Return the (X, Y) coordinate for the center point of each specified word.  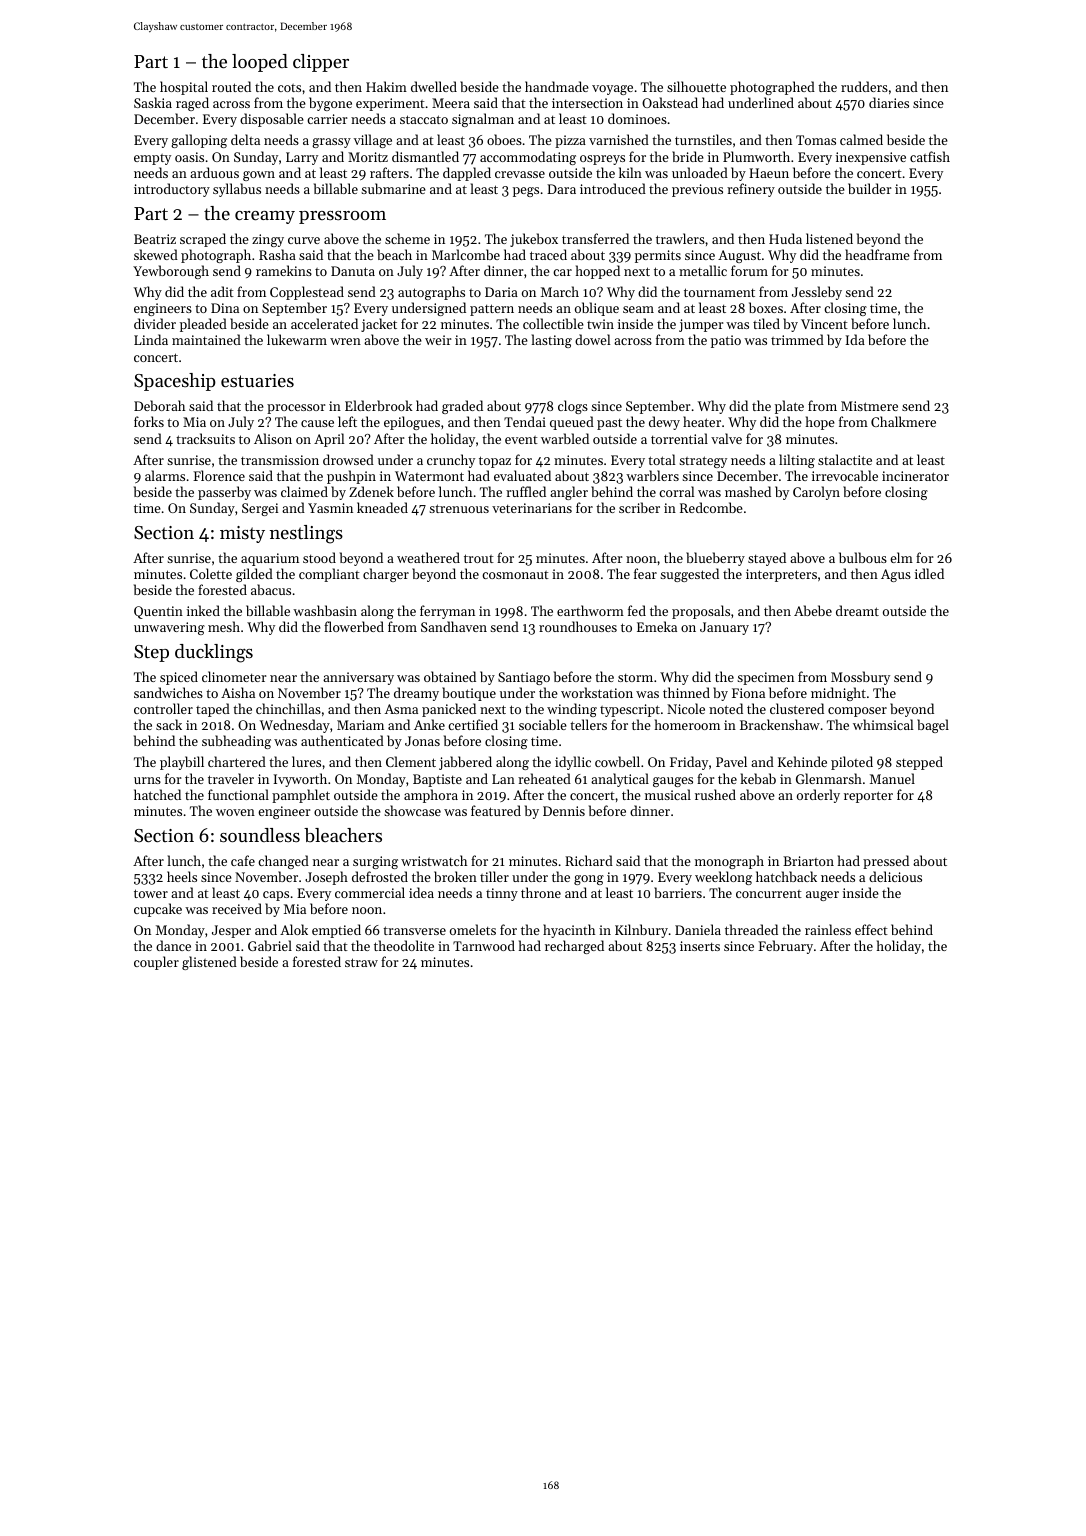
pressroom (342, 217)
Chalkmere (903, 421)
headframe (877, 254)
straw (361, 962)
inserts (700, 946)
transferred (595, 238)
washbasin (325, 610)
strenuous (459, 508)
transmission (280, 460)
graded (462, 407)
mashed (748, 491)
